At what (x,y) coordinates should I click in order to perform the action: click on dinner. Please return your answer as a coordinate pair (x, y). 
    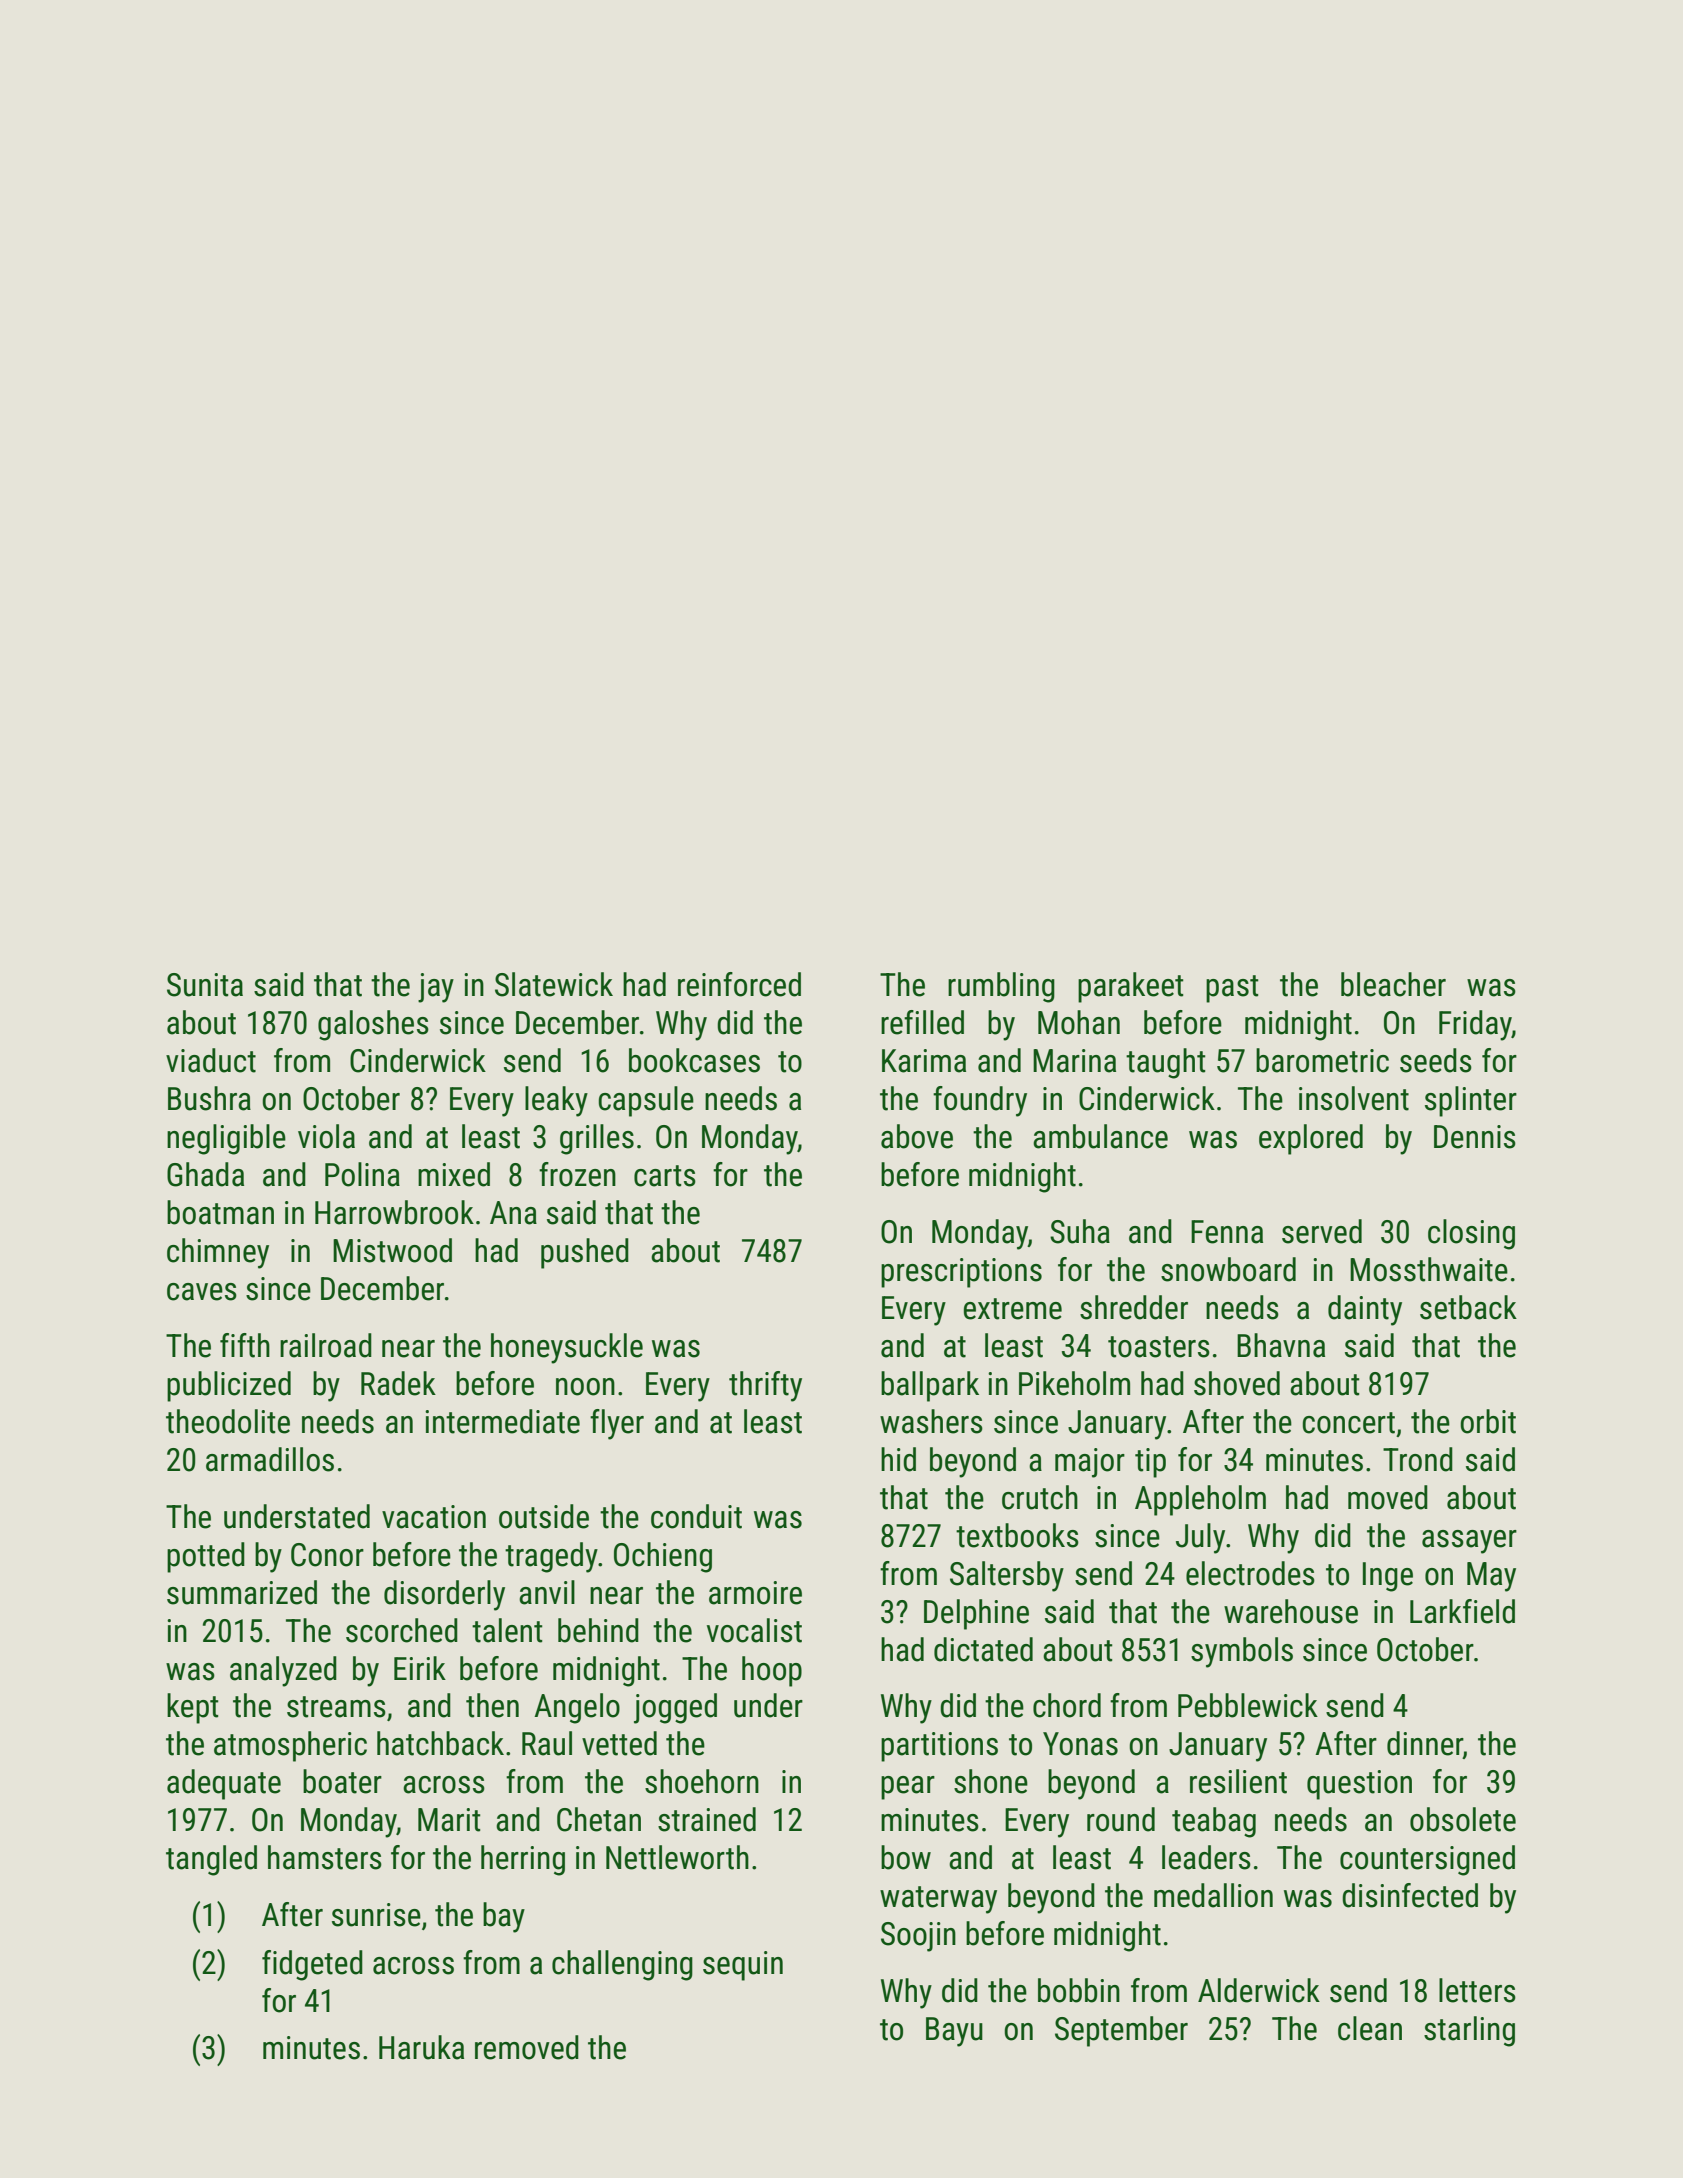
    Looking at the image, I should click on (1425, 1743).
